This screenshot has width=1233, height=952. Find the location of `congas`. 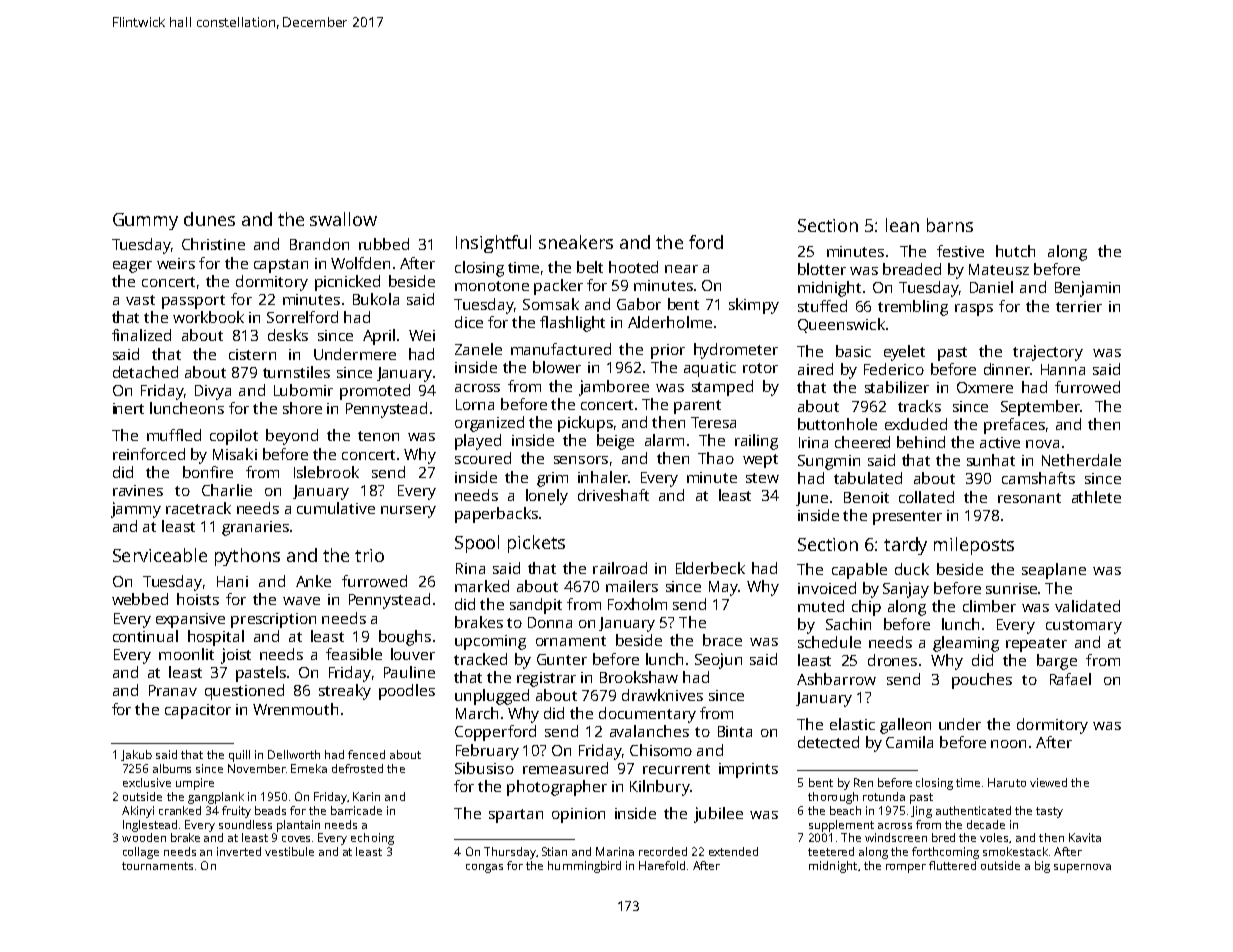

congas is located at coordinates (484, 868).
